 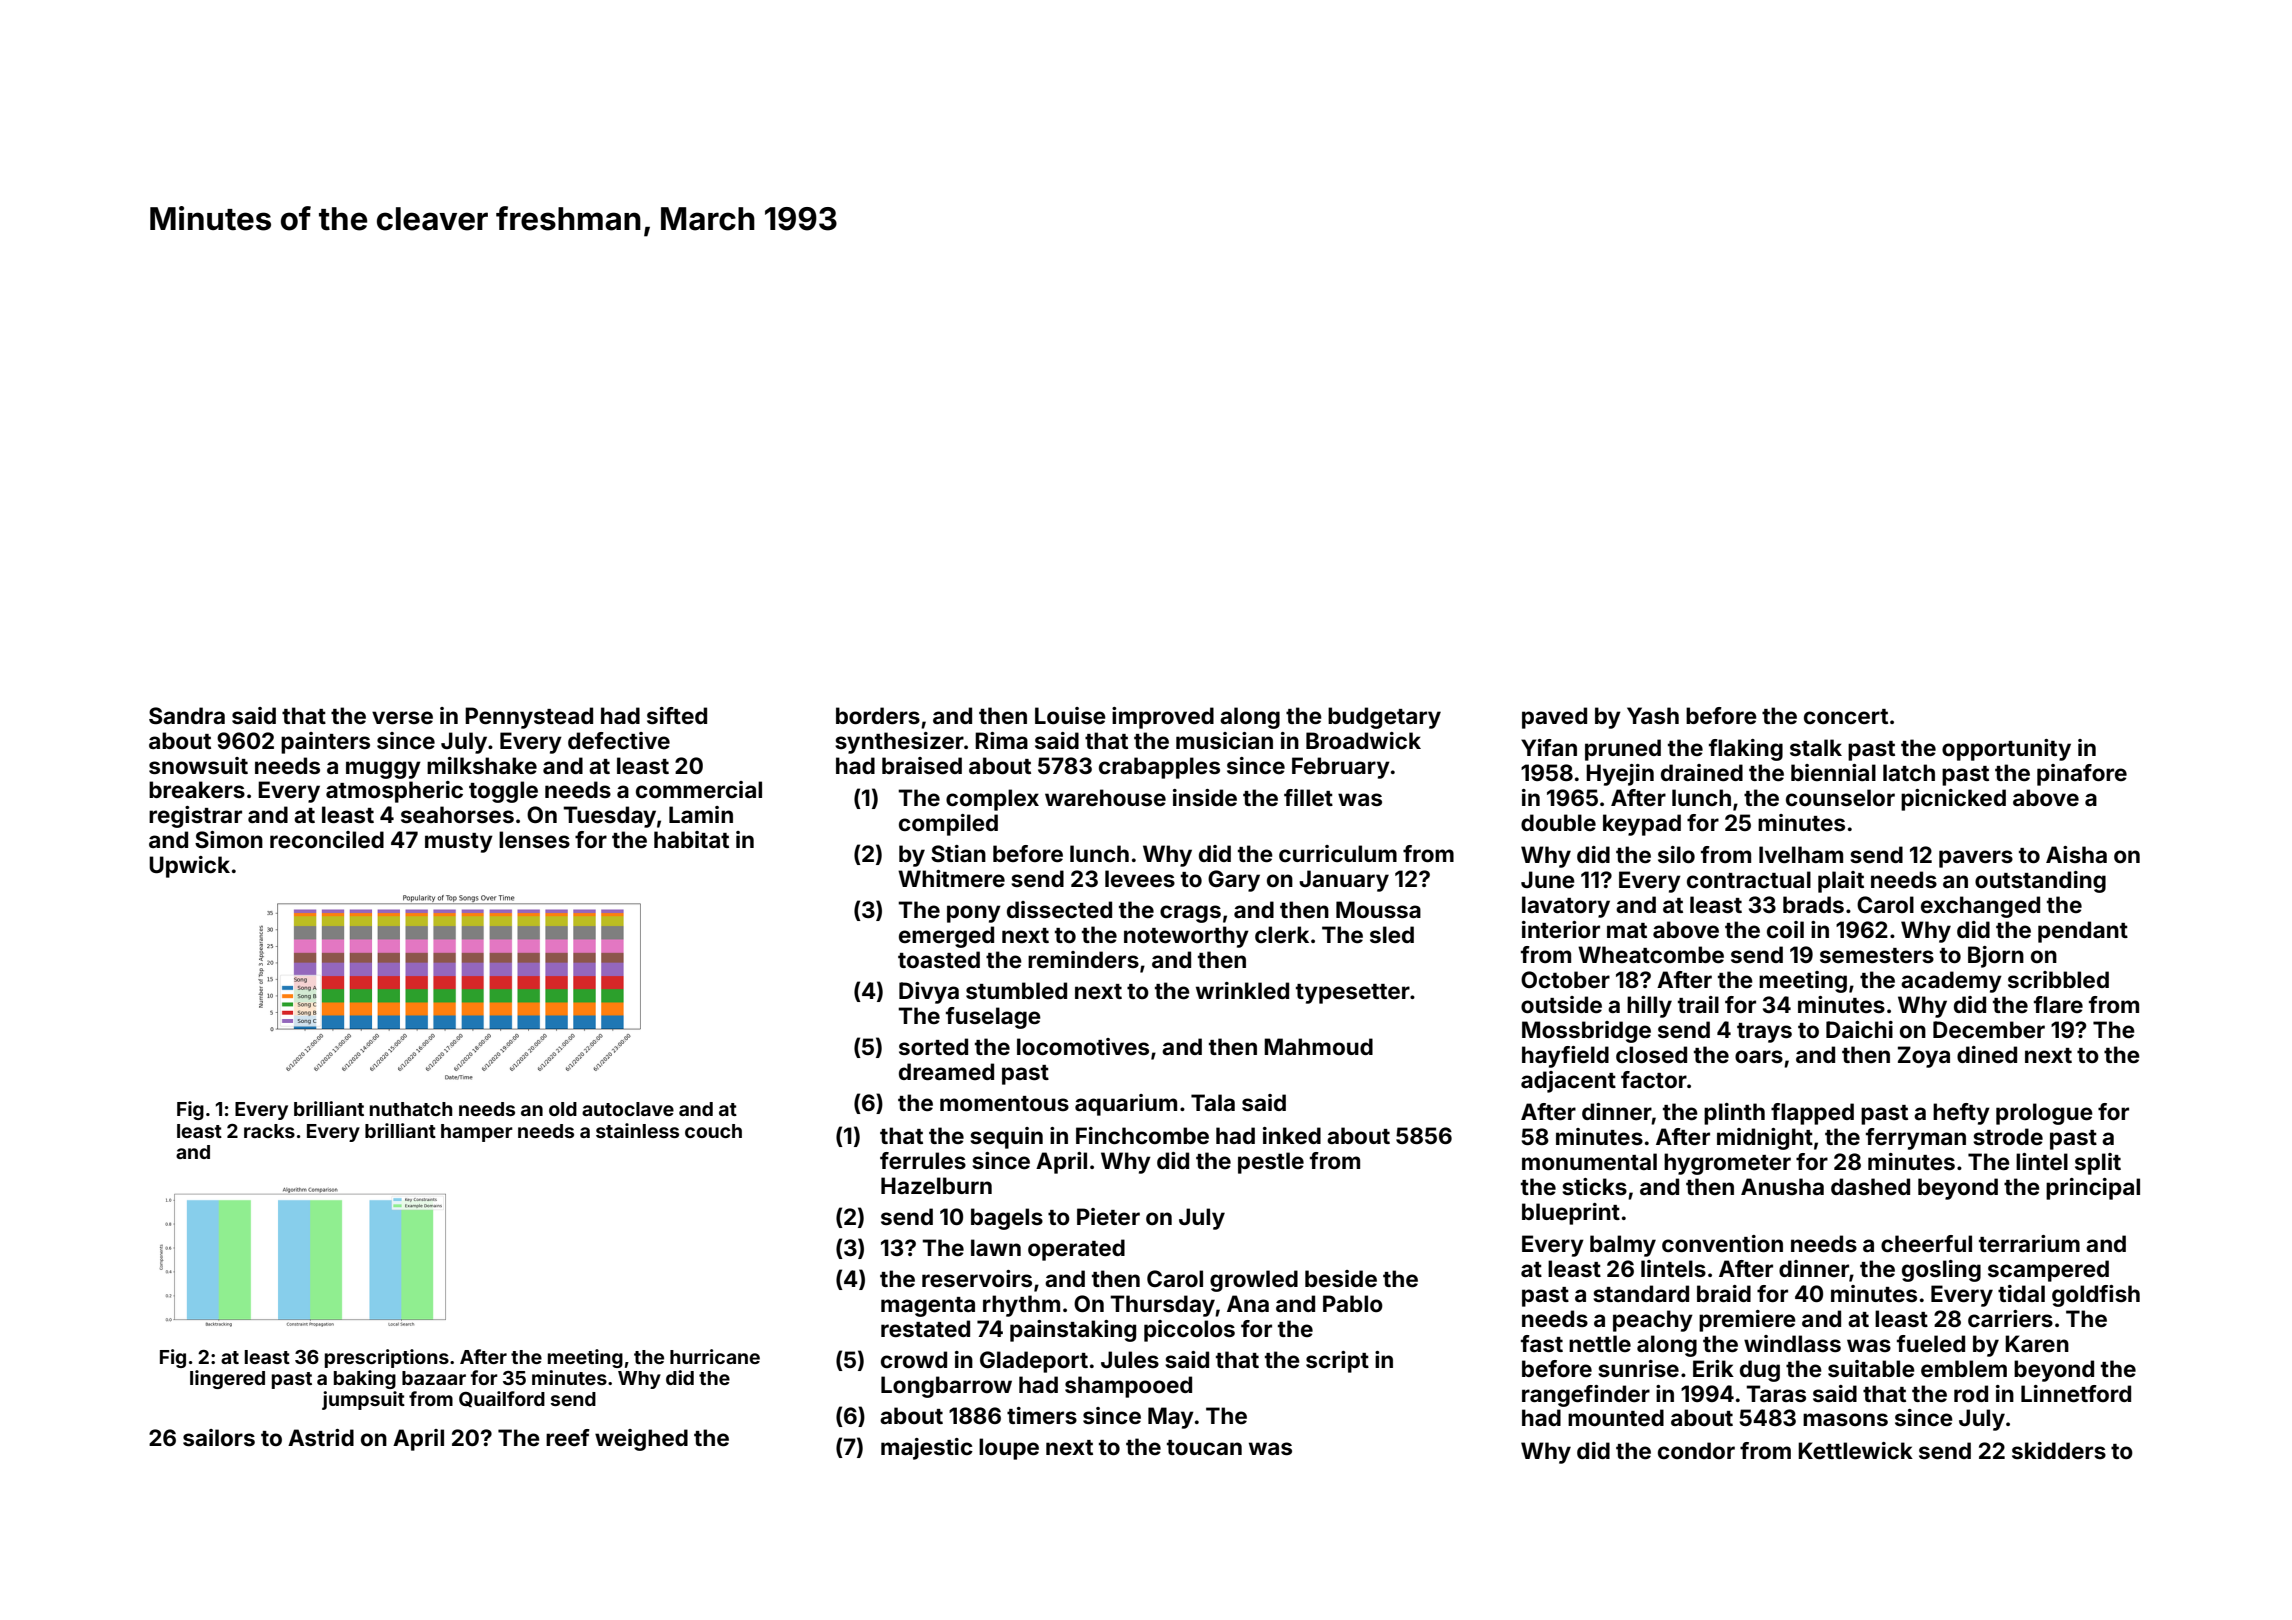 I want to click on concert, so click(x=1846, y=716).
